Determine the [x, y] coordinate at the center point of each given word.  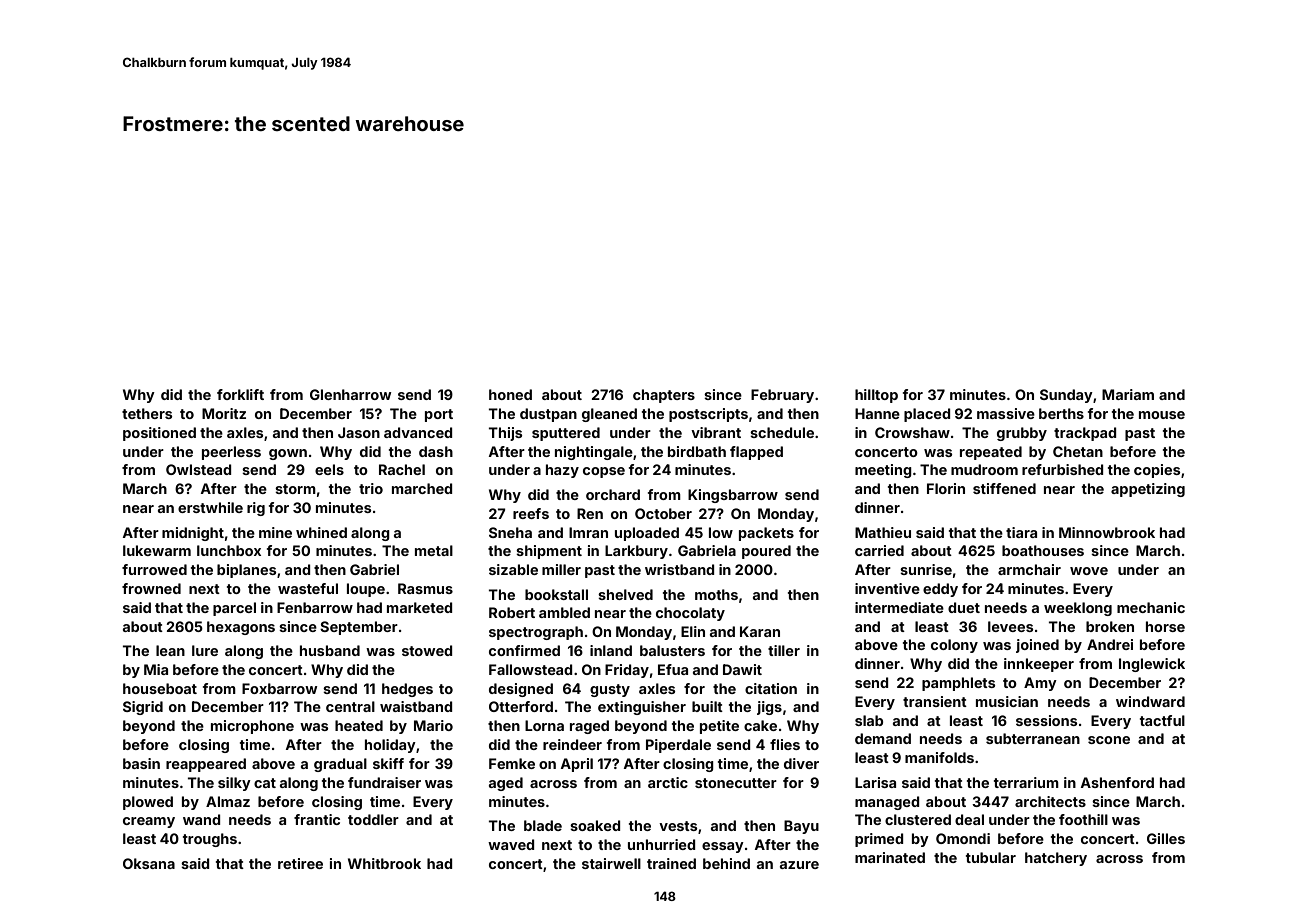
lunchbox [229, 550]
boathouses [1043, 550]
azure [799, 865]
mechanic [1151, 607]
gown [288, 454]
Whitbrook [384, 863]
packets [766, 534]
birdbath [697, 451]
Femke [512, 763]
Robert [512, 612]
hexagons [241, 628]
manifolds [939, 757]
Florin [946, 488]
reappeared [206, 765]
